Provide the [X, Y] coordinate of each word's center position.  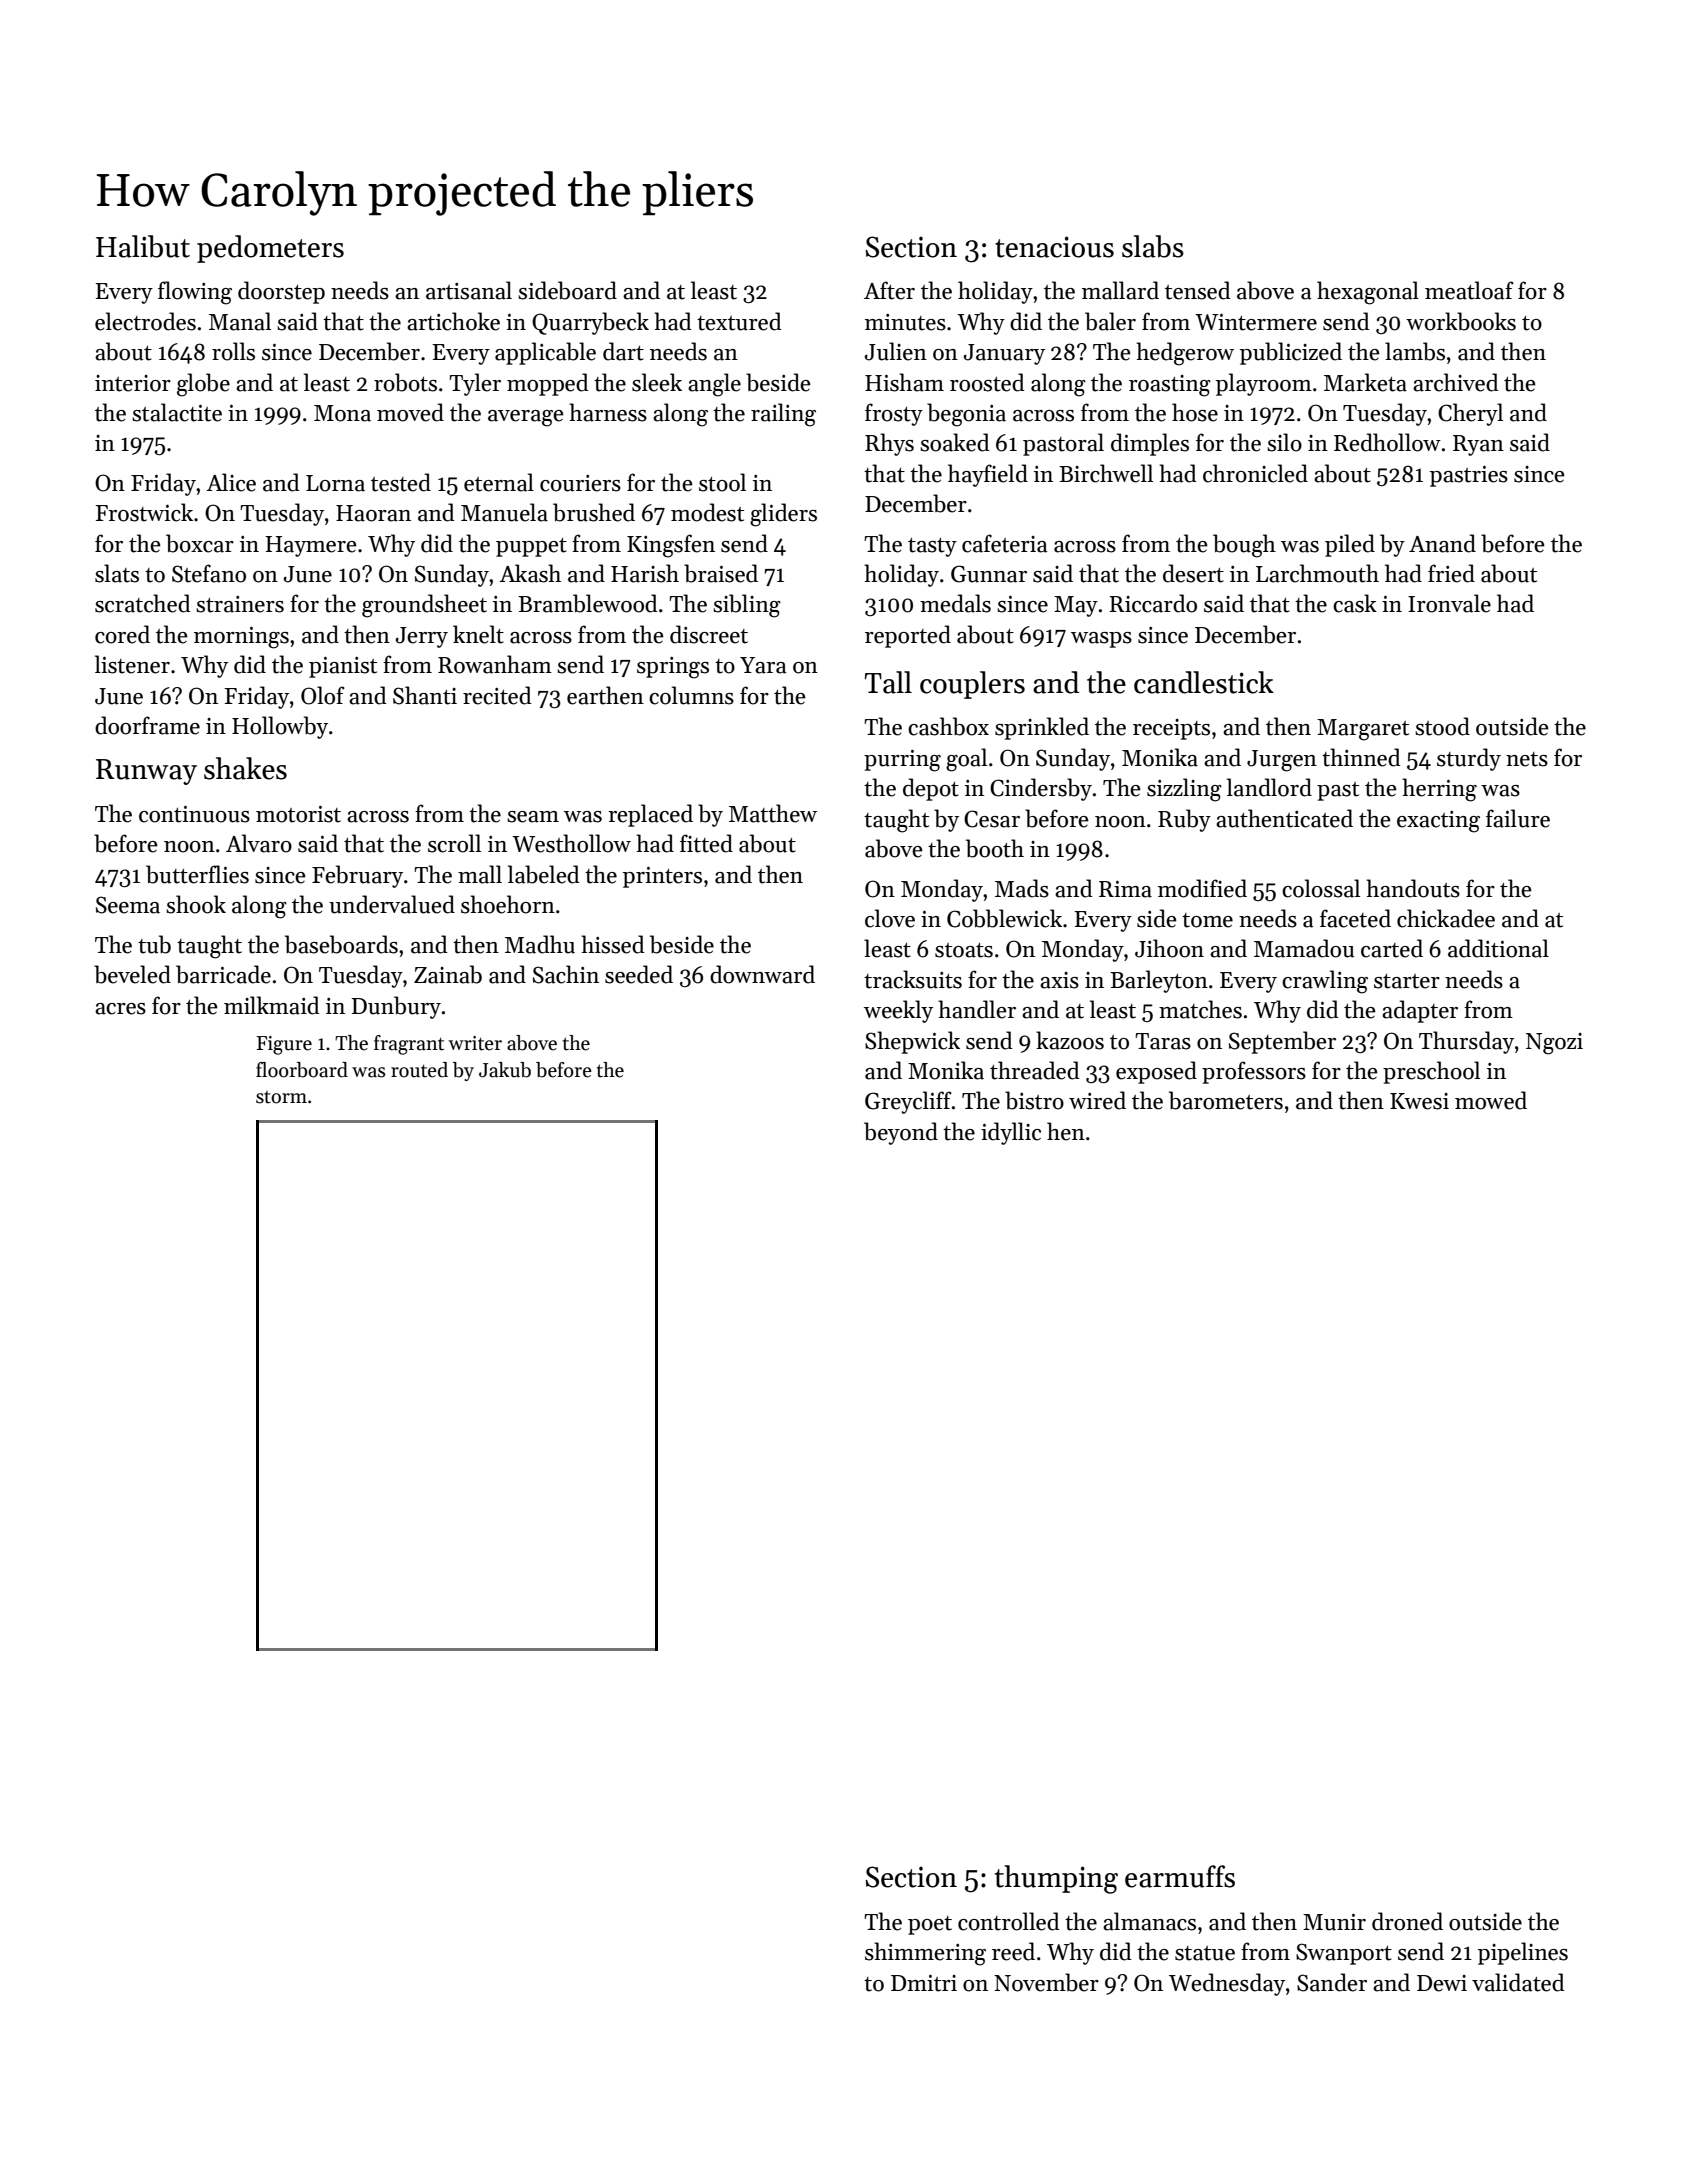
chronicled [1255, 473]
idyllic [1011, 1133]
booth [995, 848]
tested [401, 482]
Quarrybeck [590, 323]
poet [930, 1925]
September [1282, 1042]
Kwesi [1419, 1101]
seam [533, 817]
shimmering [925, 1954]
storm [281, 1097]
